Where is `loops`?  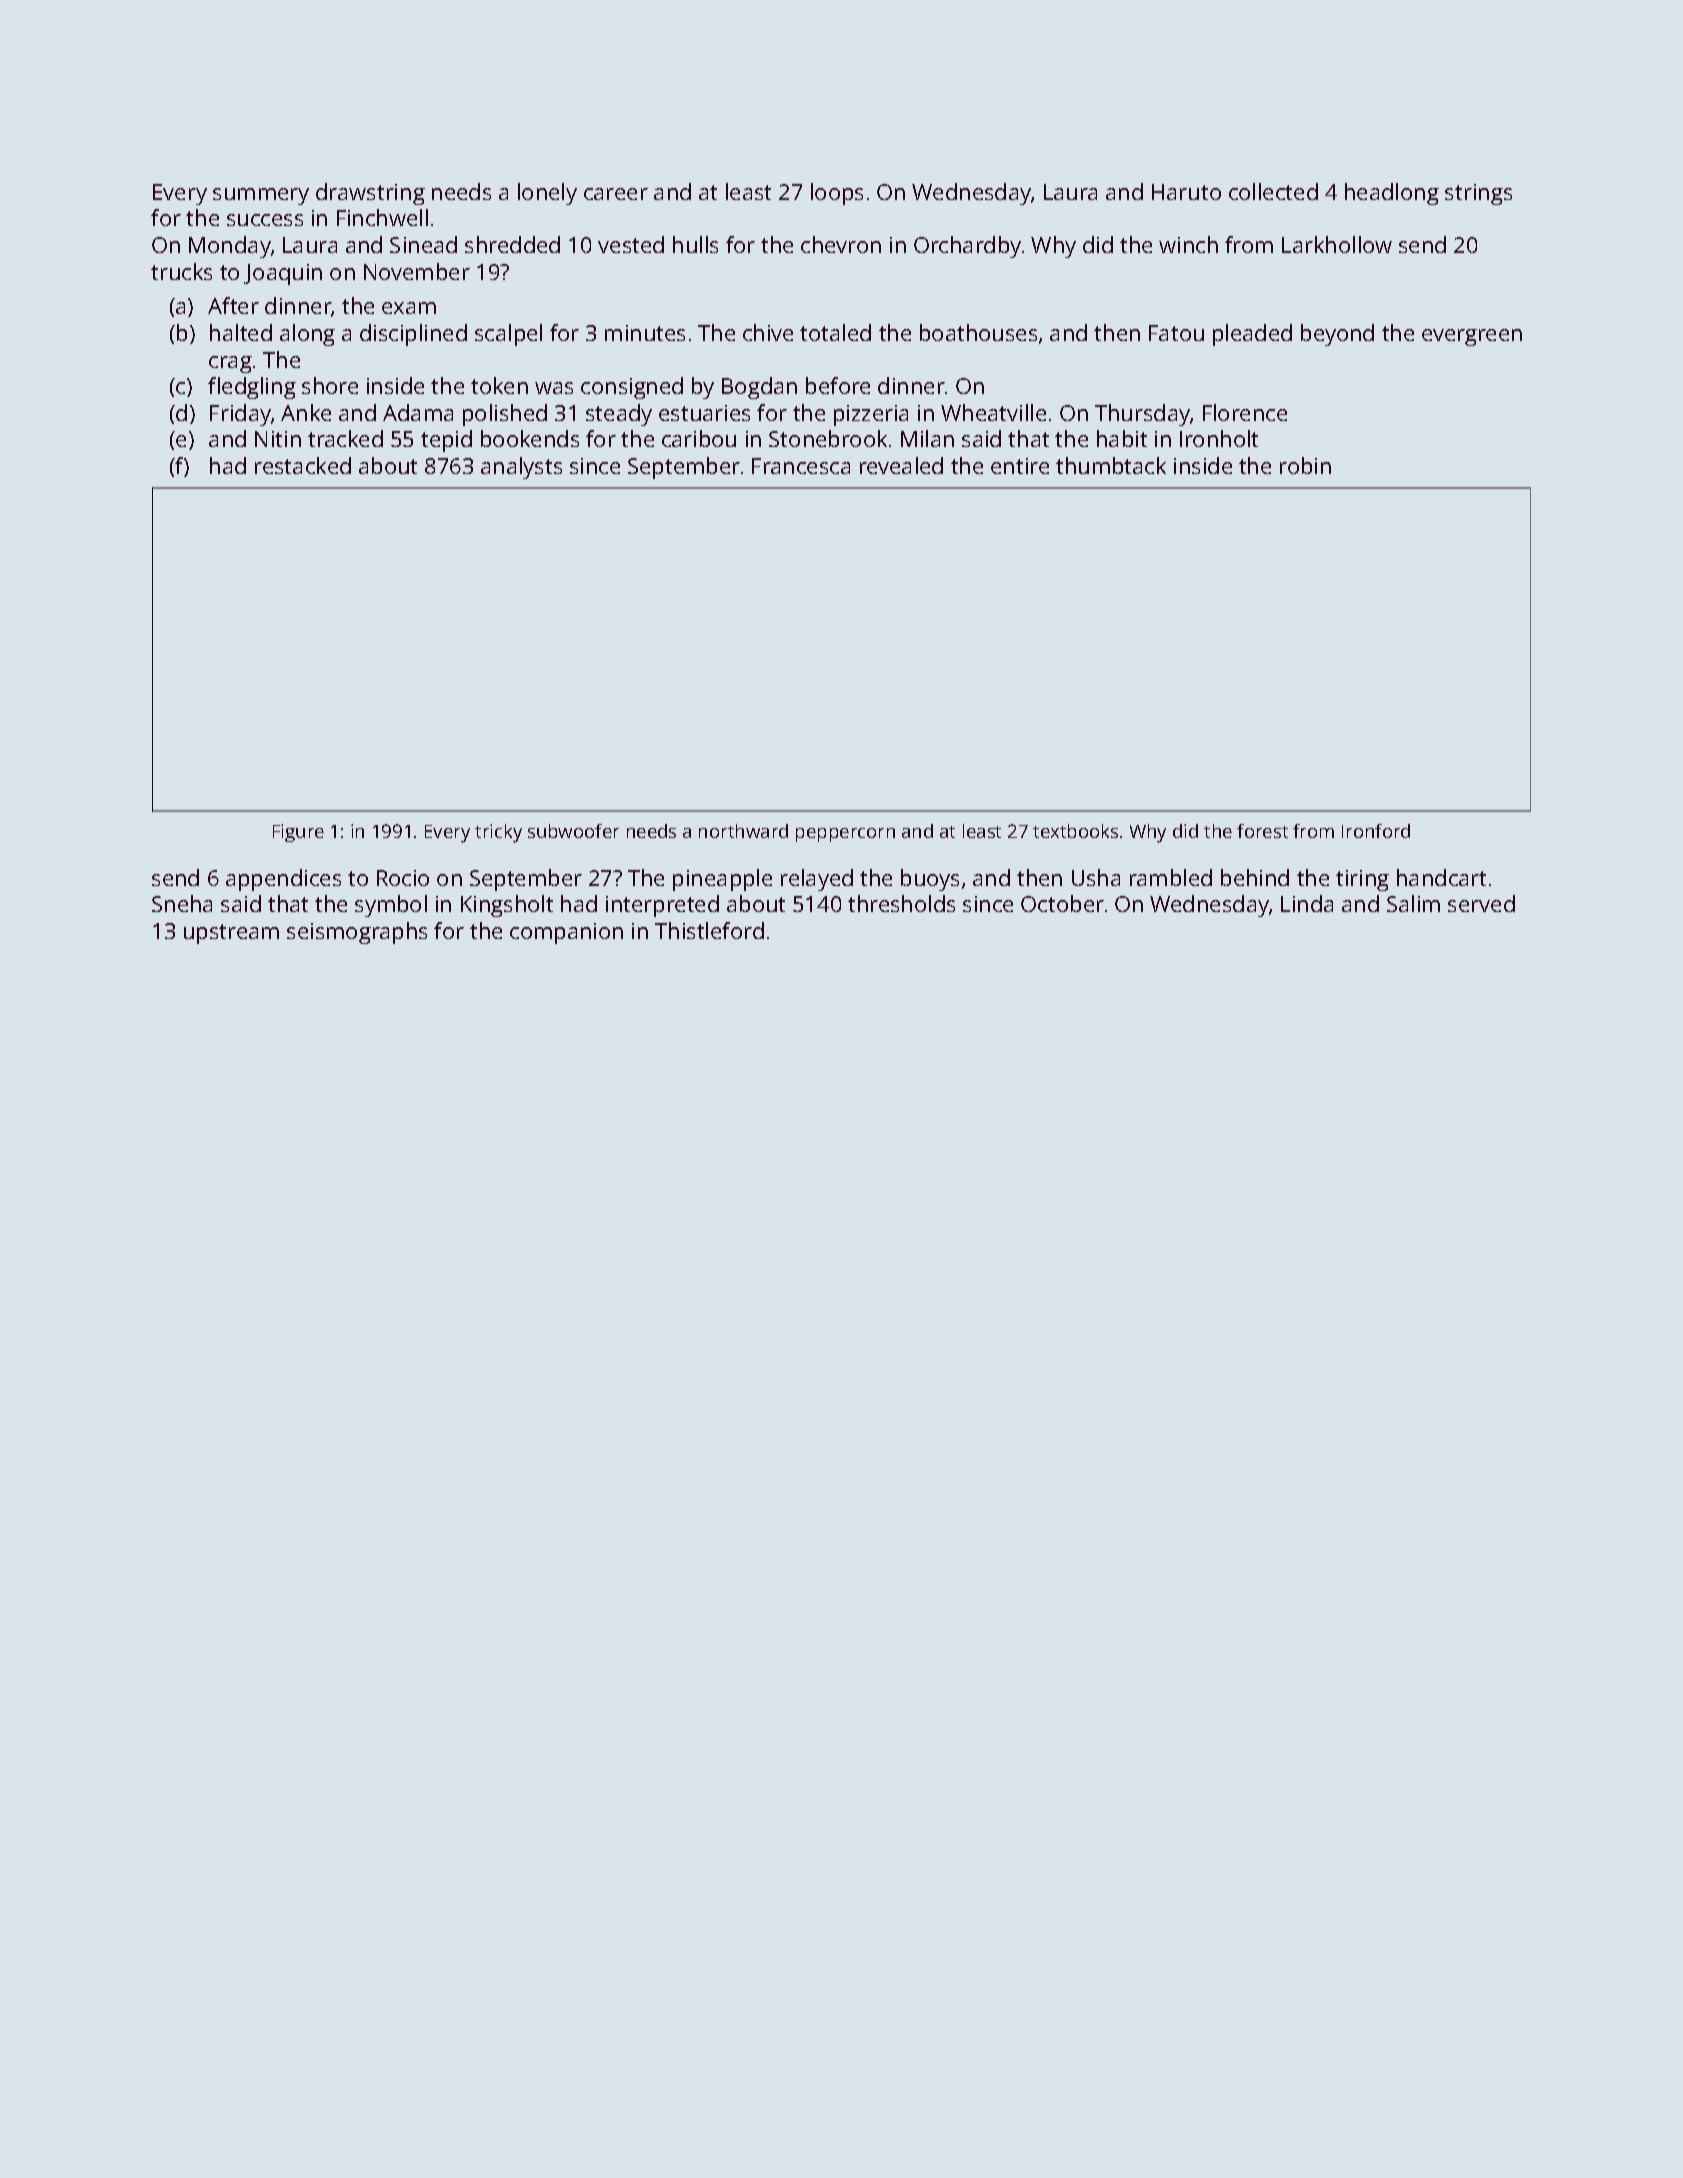
loops is located at coordinates (837, 194).
